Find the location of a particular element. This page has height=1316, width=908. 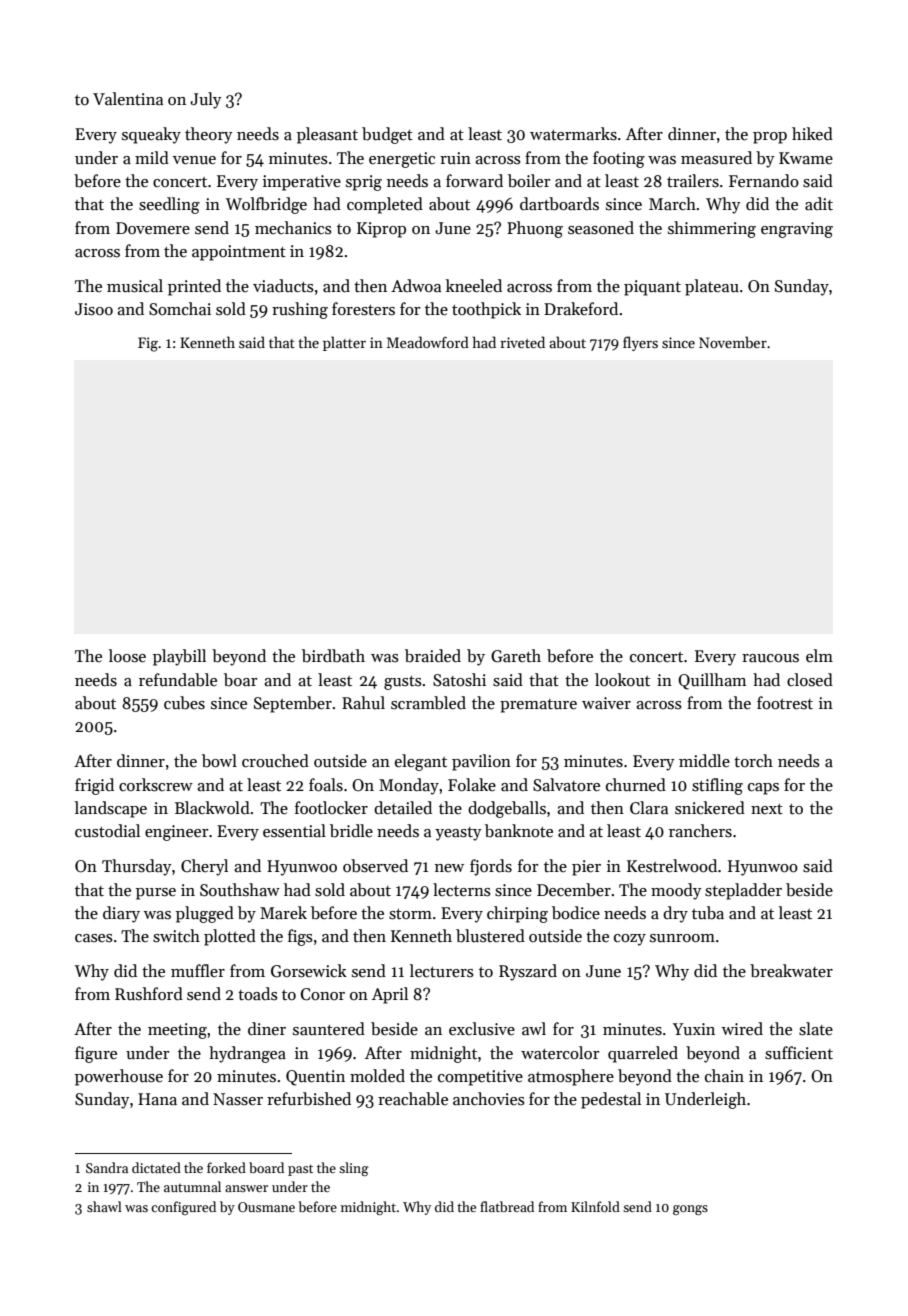

Gareth is located at coordinates (516, 656).
